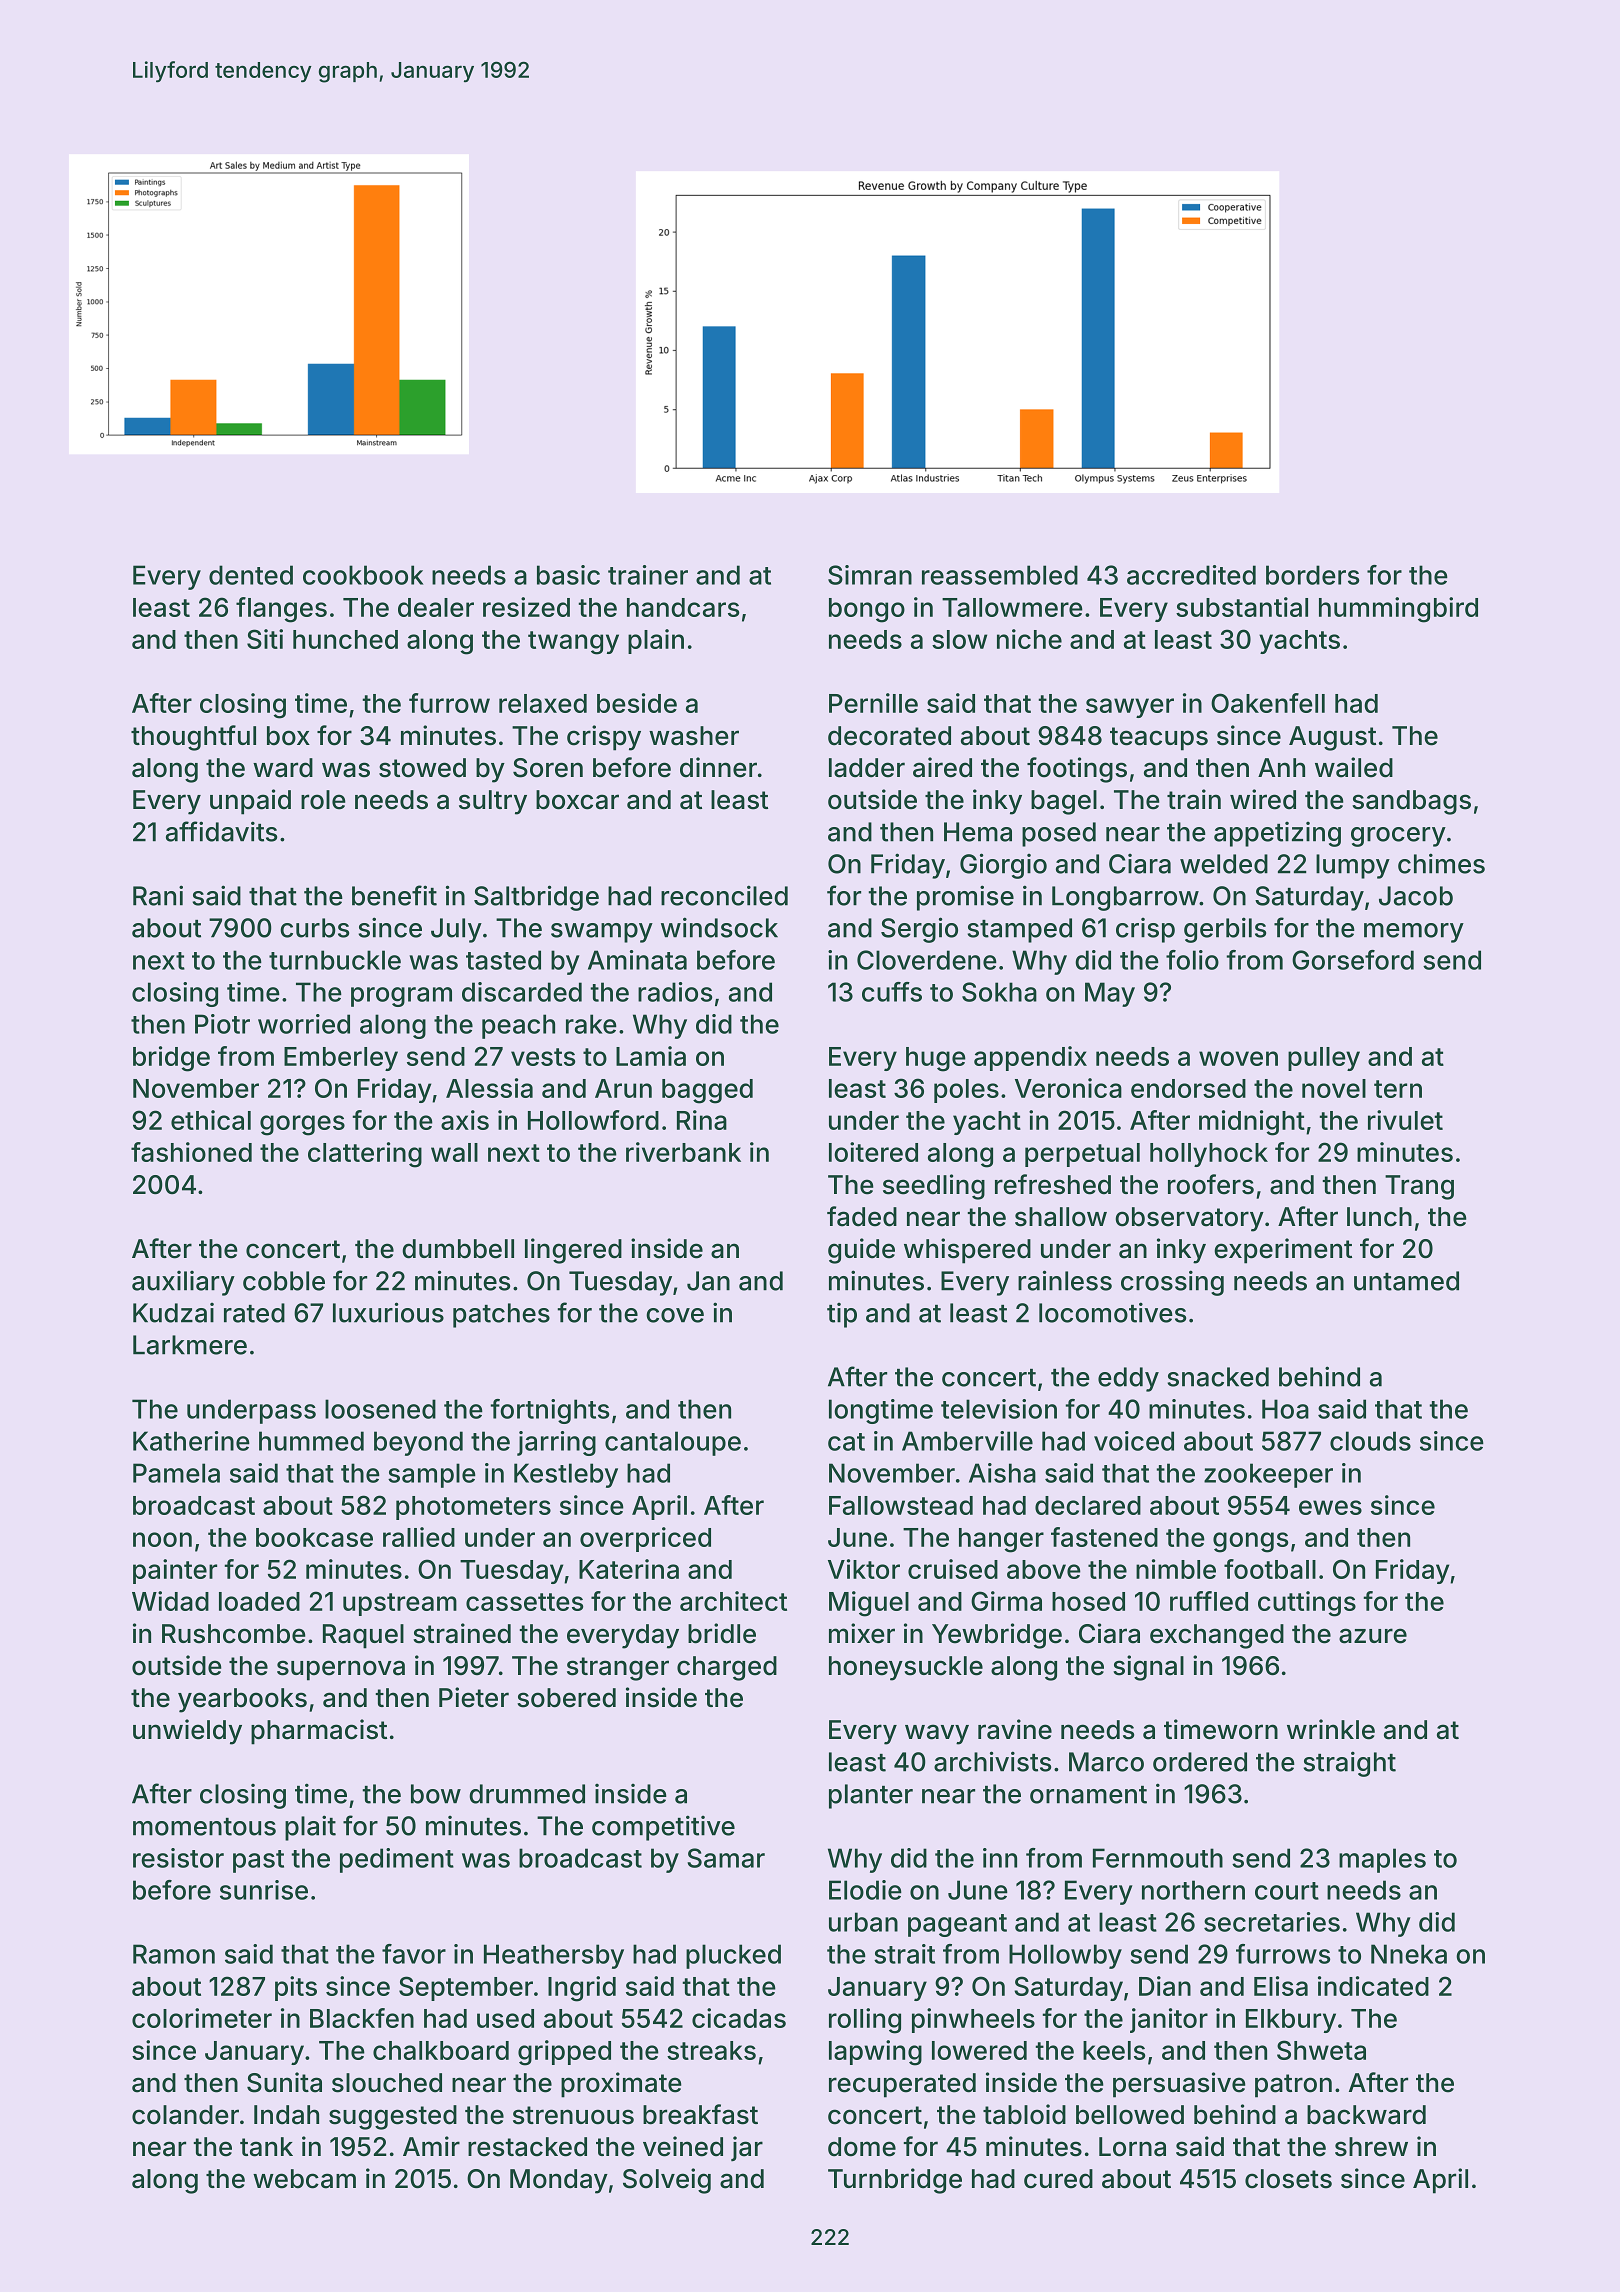 This document has height=2292, width=1620. I want to click on Solveig, so click(667, 2181).
